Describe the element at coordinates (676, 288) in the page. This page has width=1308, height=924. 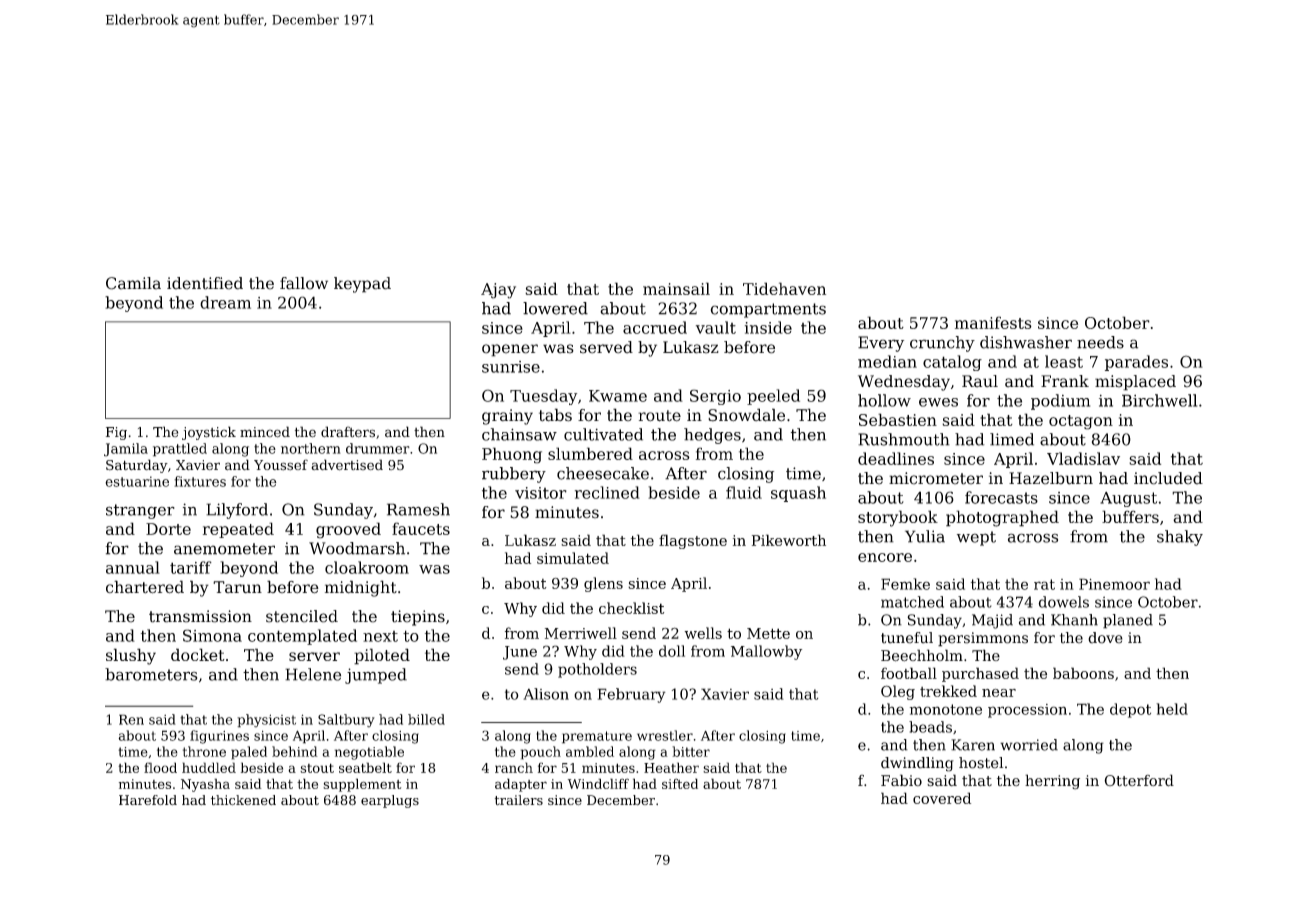
I see `mainsail` at that location.
